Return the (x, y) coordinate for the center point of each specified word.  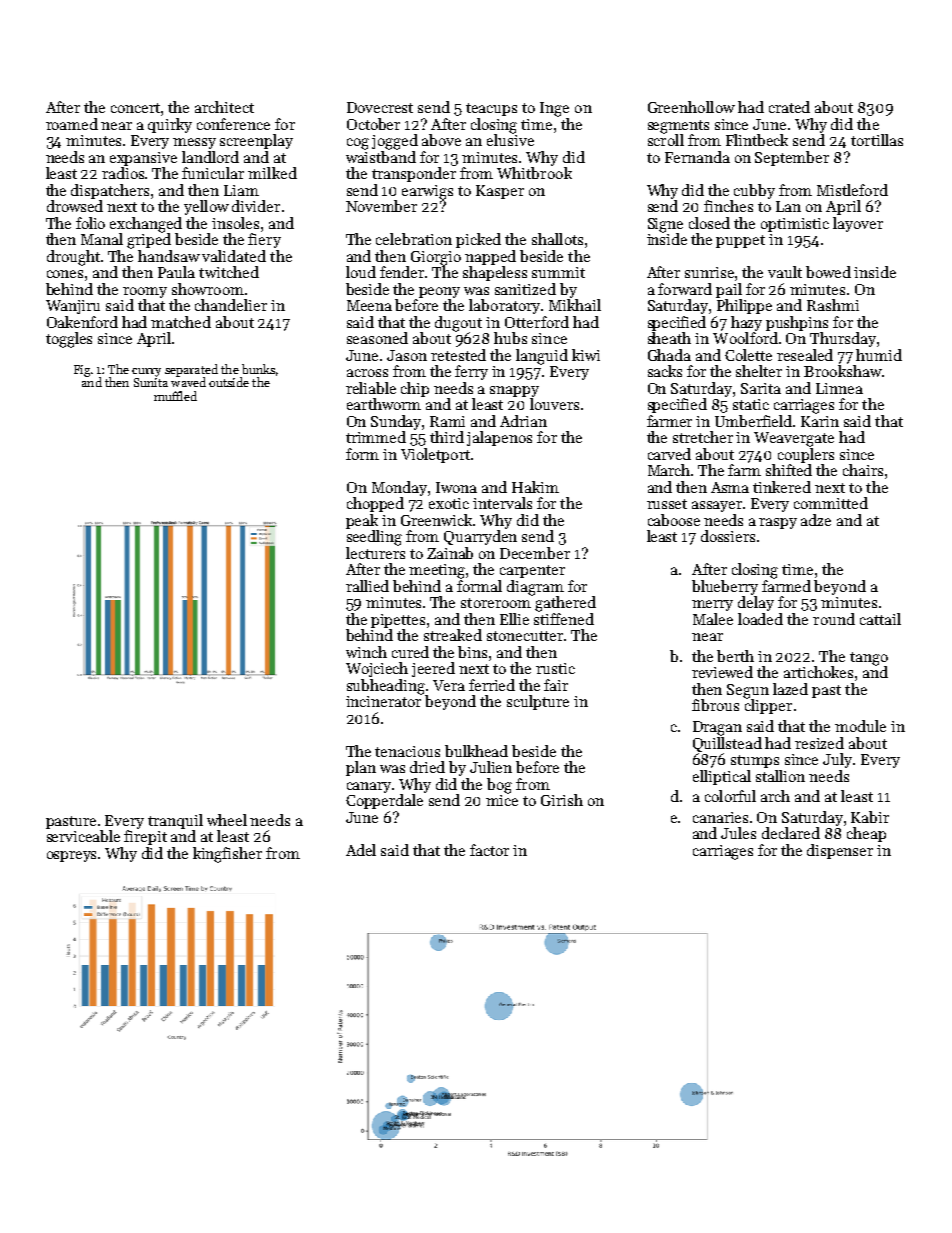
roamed (72, 124)
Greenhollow (691, 107)
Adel (361, 850)
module (860, 726)
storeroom (496, 603)
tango (869, 659)
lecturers (375, 553)
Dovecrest (380, 107)
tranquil (175, 821)
